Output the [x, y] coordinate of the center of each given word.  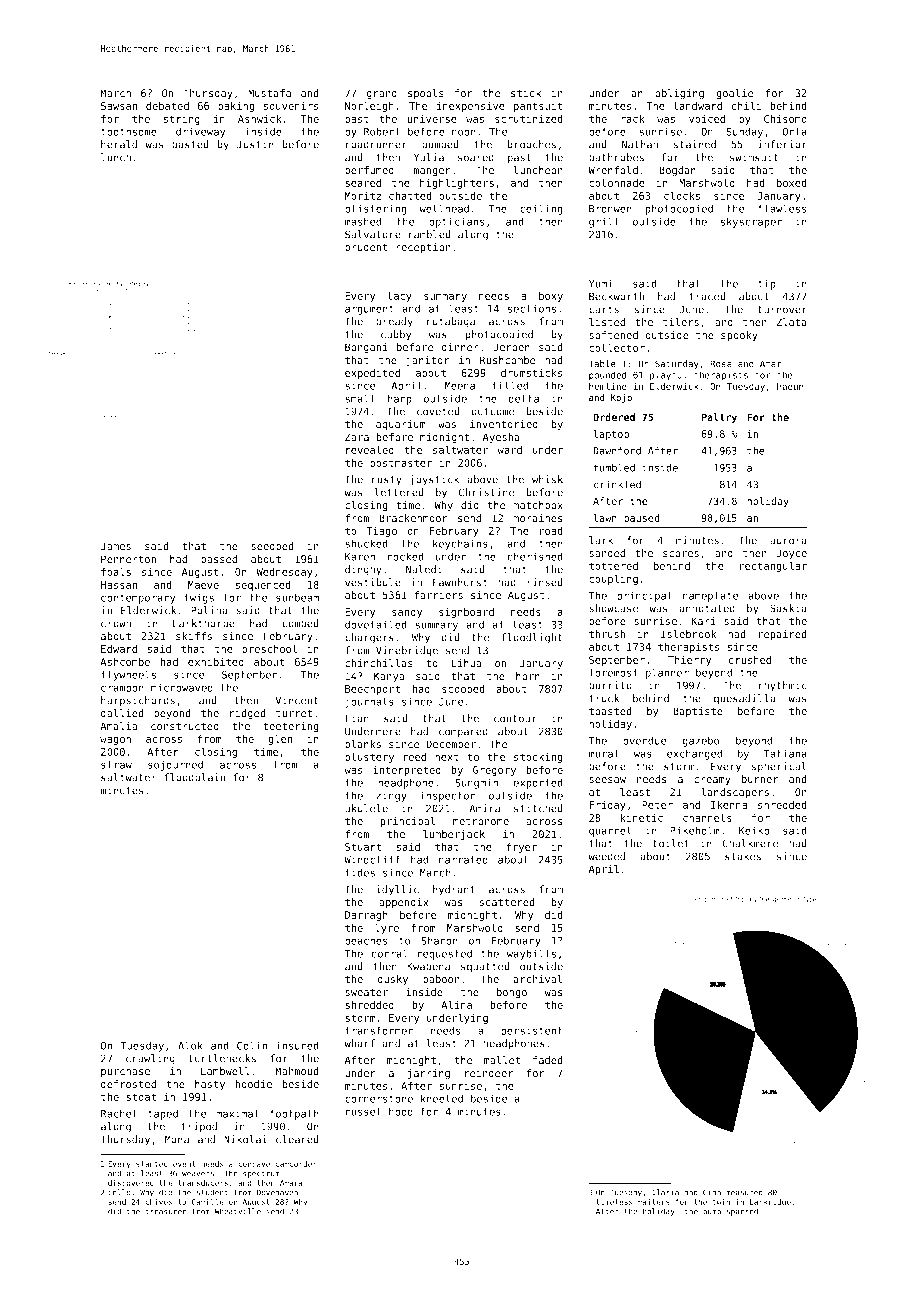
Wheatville [238, 1211]
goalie [734, 94]
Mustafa [269, 93]
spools [426, 94]
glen [280, 739]
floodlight [531, 638]
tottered [613, 566]
